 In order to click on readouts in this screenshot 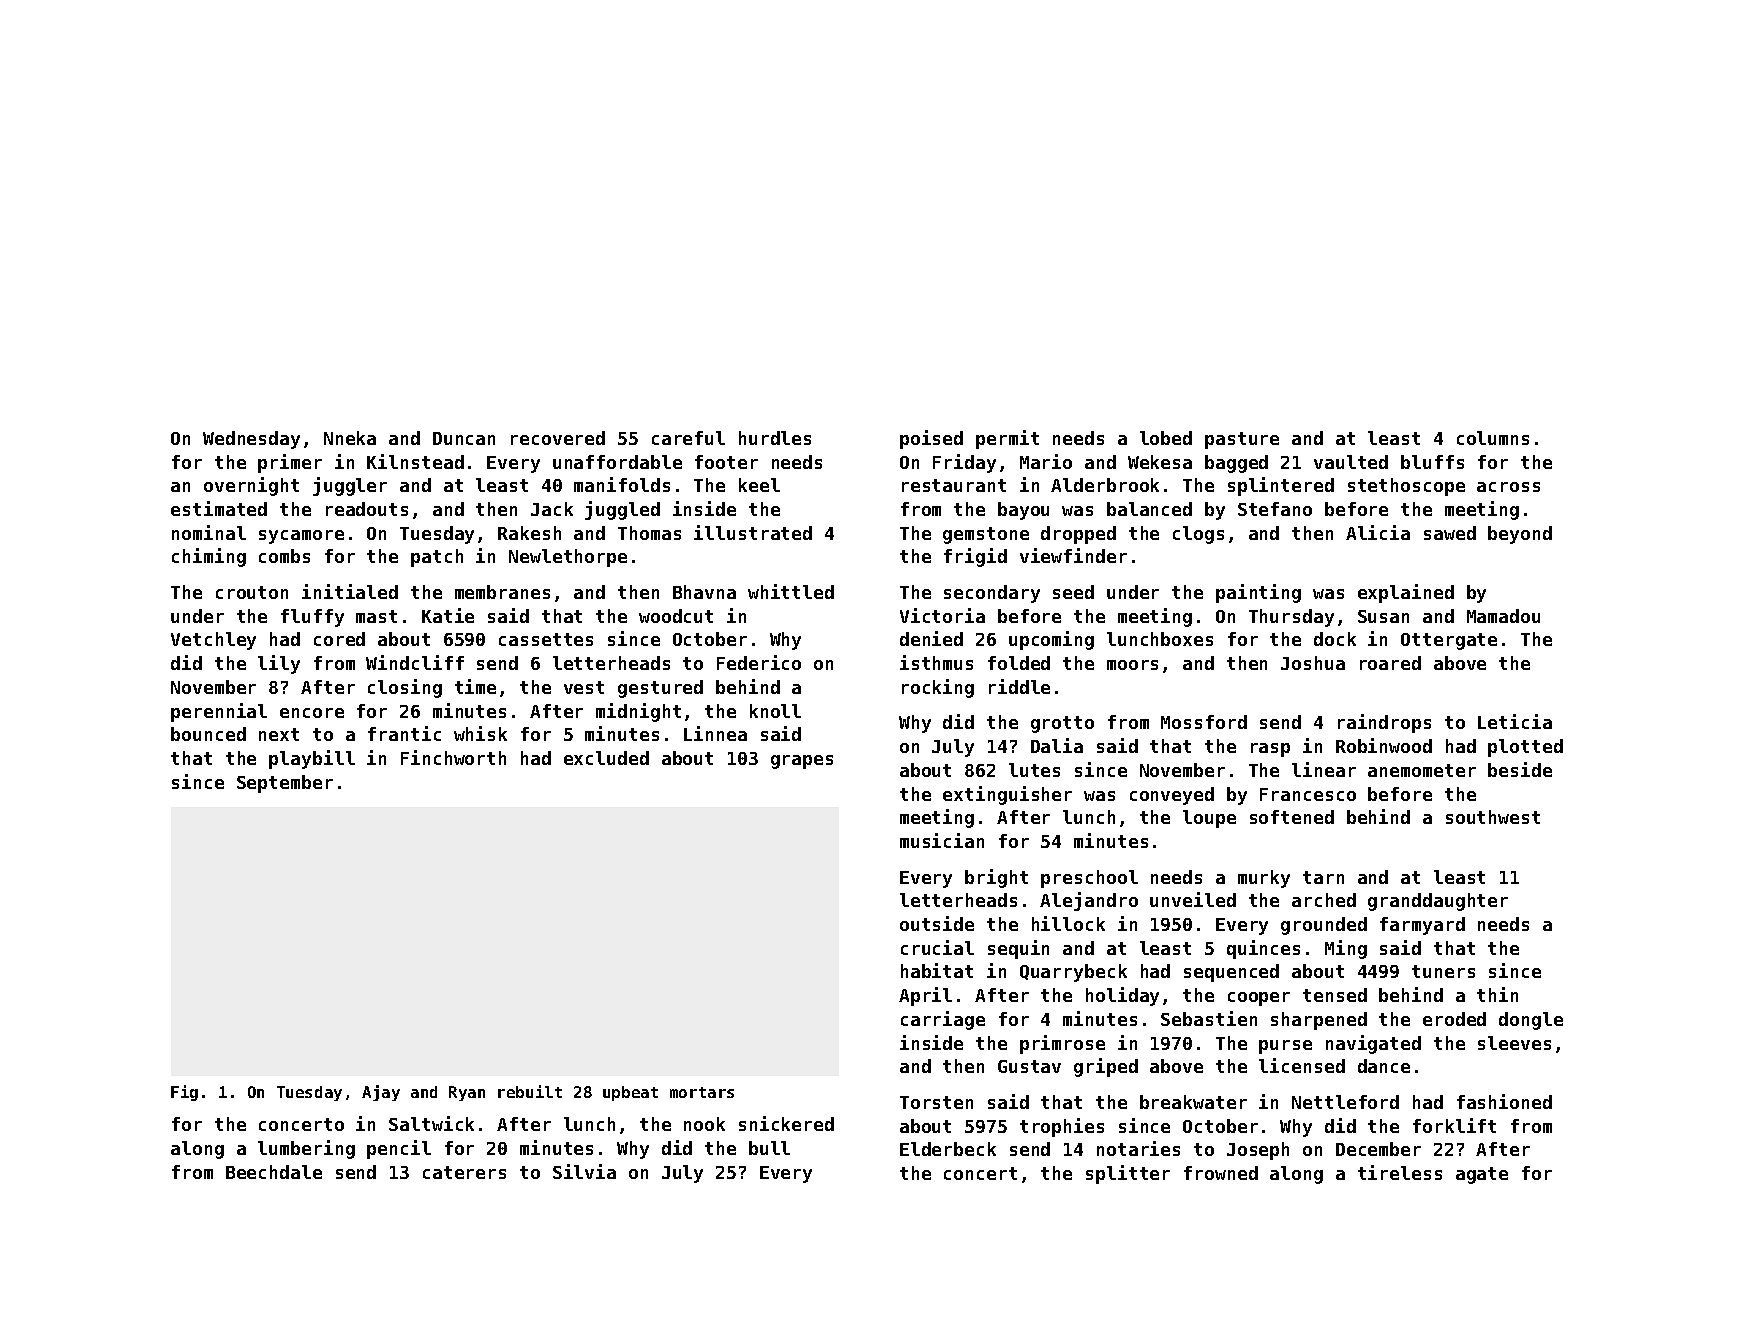, I will do `click(367, 509)`.
